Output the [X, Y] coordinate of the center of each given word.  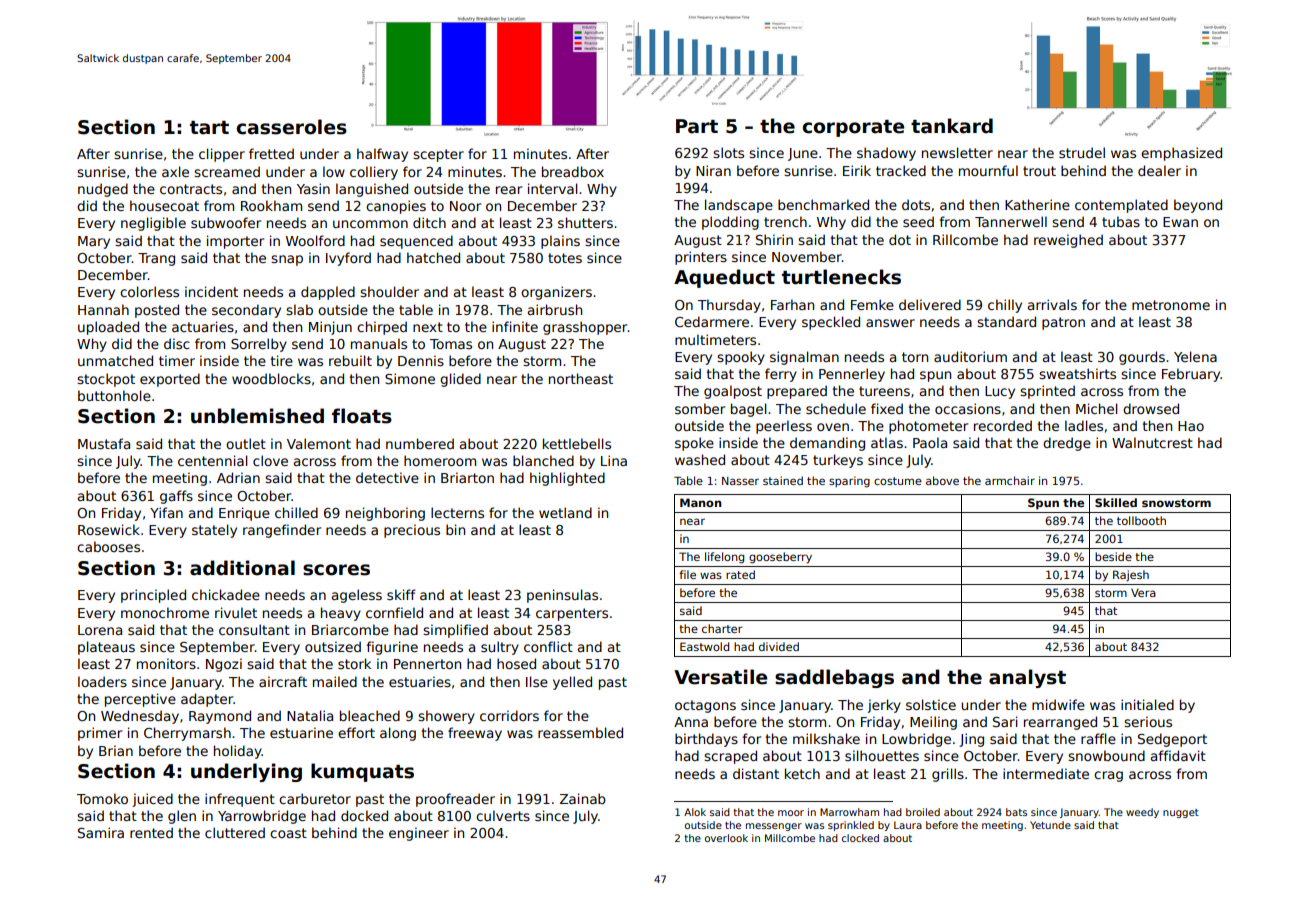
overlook [726, 838]
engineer [419, 834]
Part [697, 126]
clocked [860, 838]
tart [209, 128]
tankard [952, 126]
